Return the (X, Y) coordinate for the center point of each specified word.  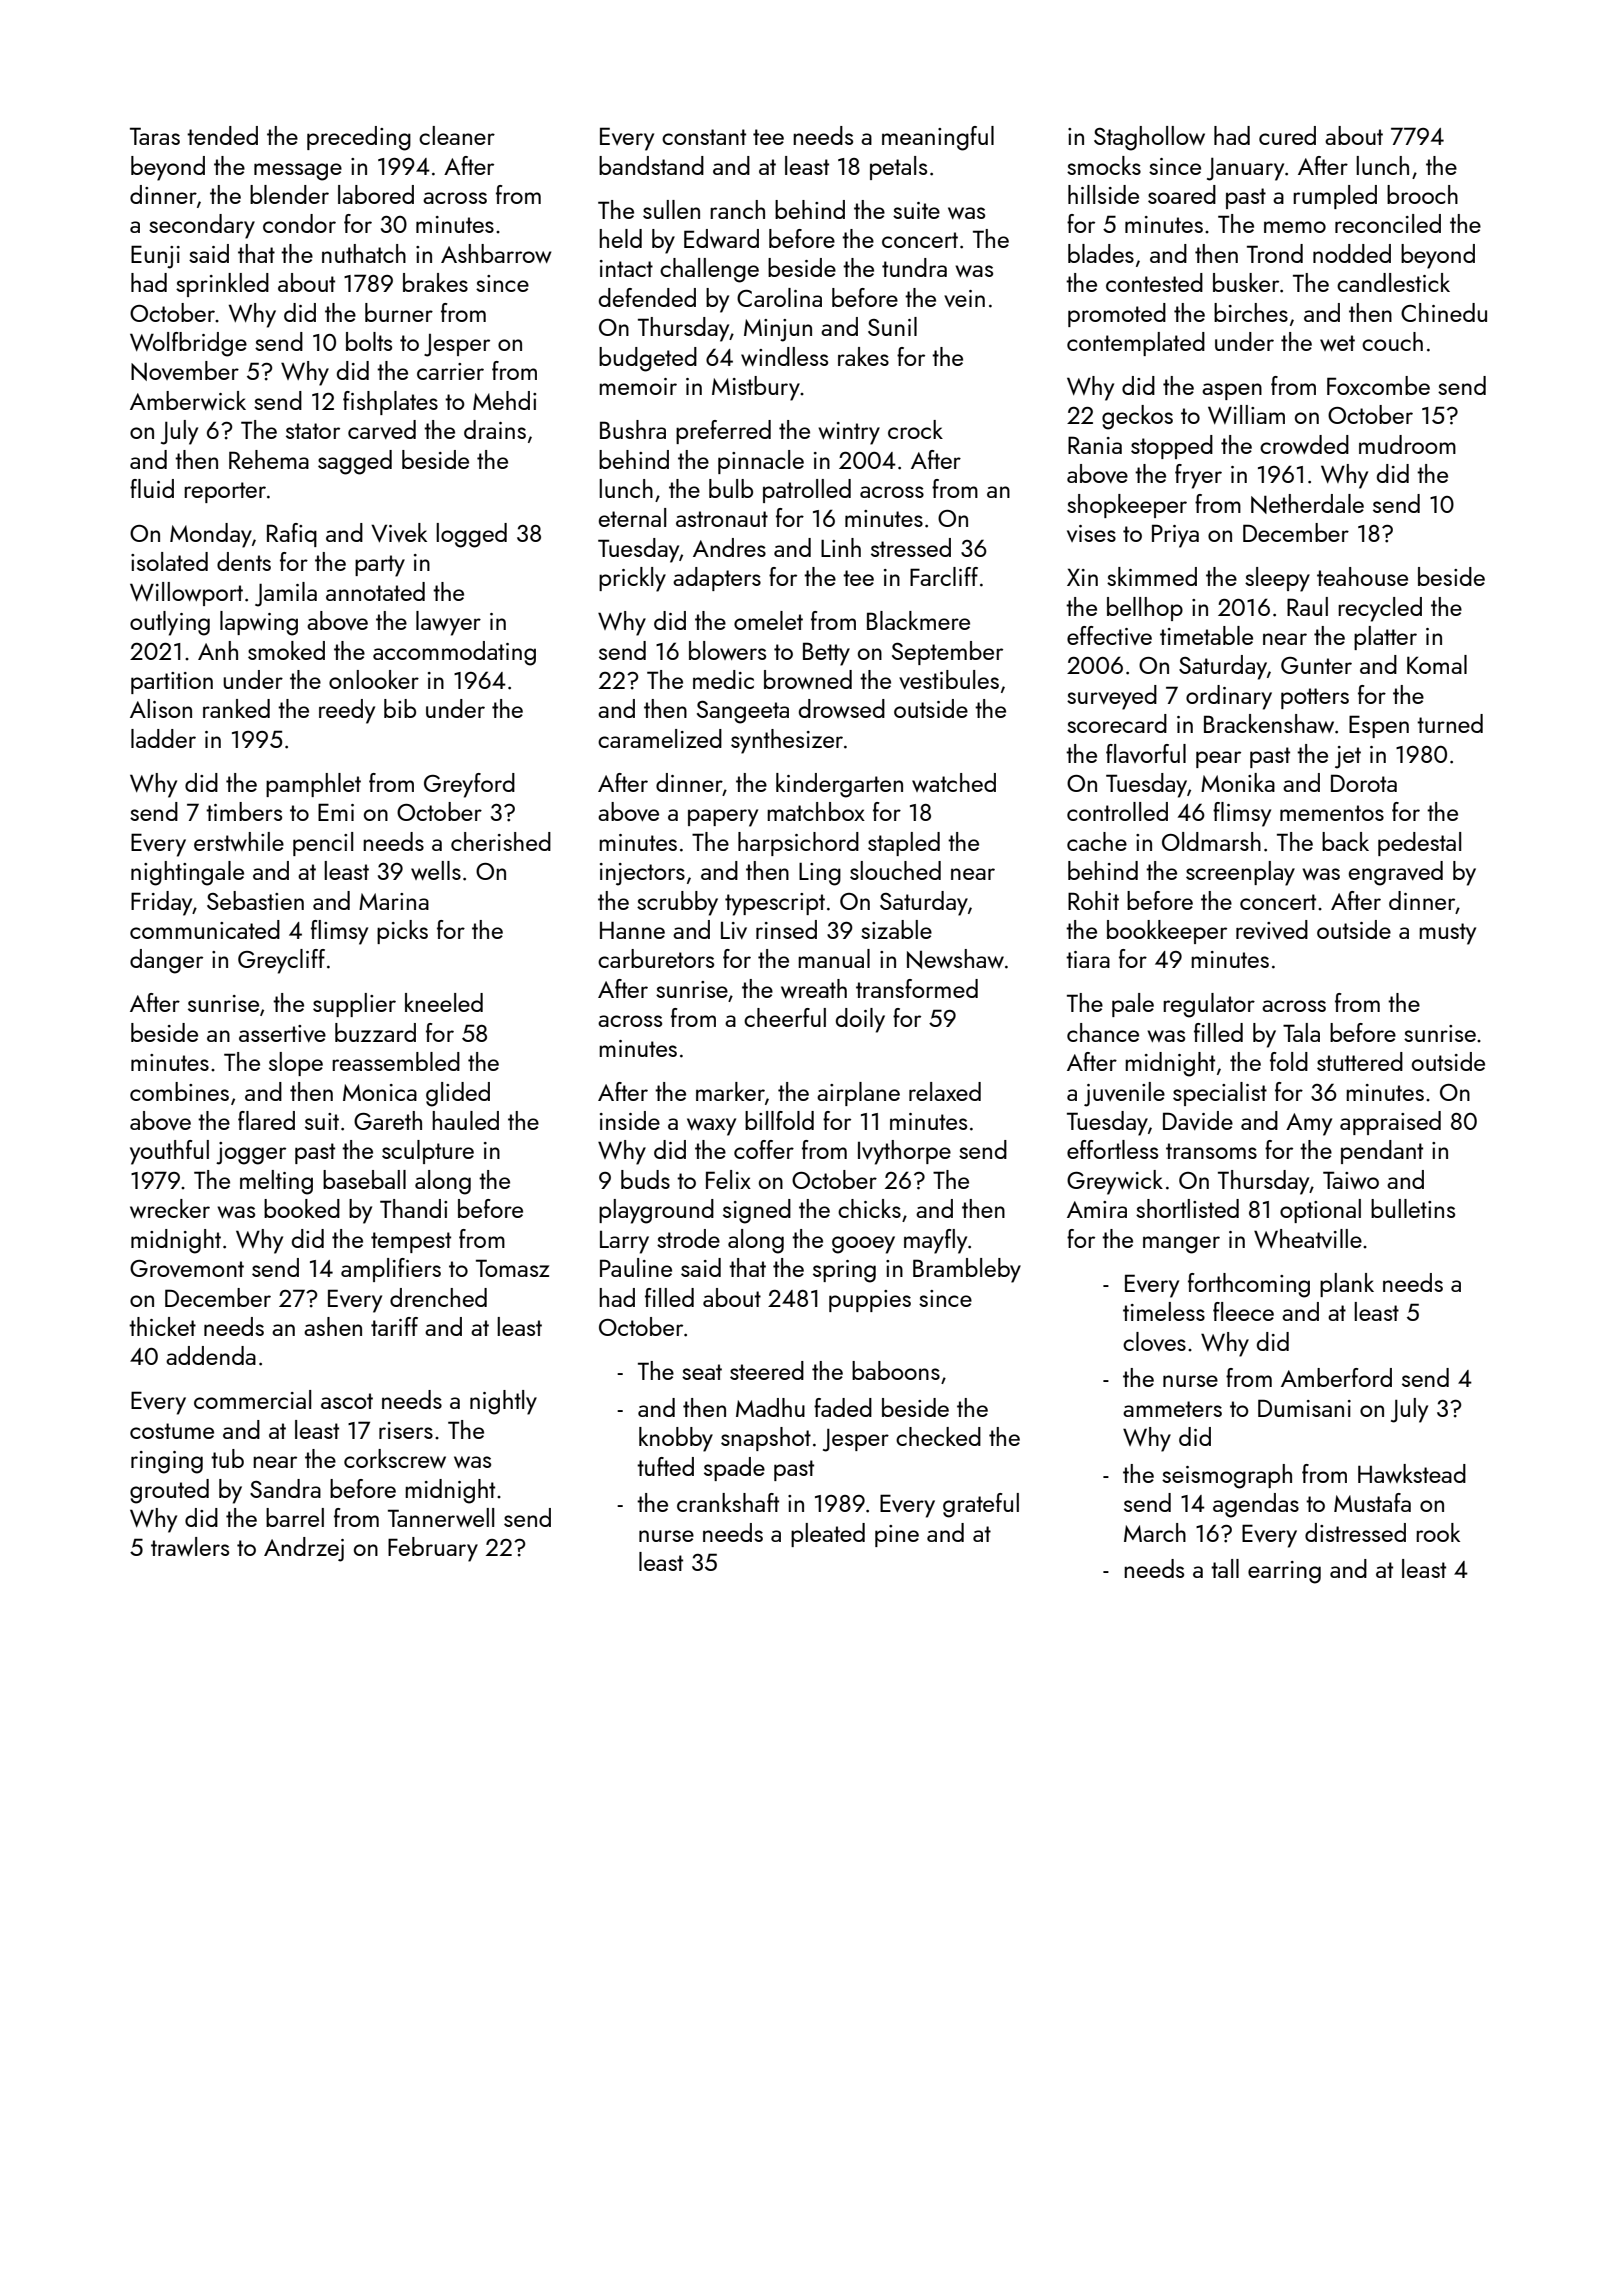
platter (1385, 638)
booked (302, 1208)
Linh (841, 547)
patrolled (807, 491)
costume (172, 1431)
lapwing (259, 623)
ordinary (1229, 697)
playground (656, 1211)
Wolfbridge (188, 344)
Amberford (1336, 1377)
